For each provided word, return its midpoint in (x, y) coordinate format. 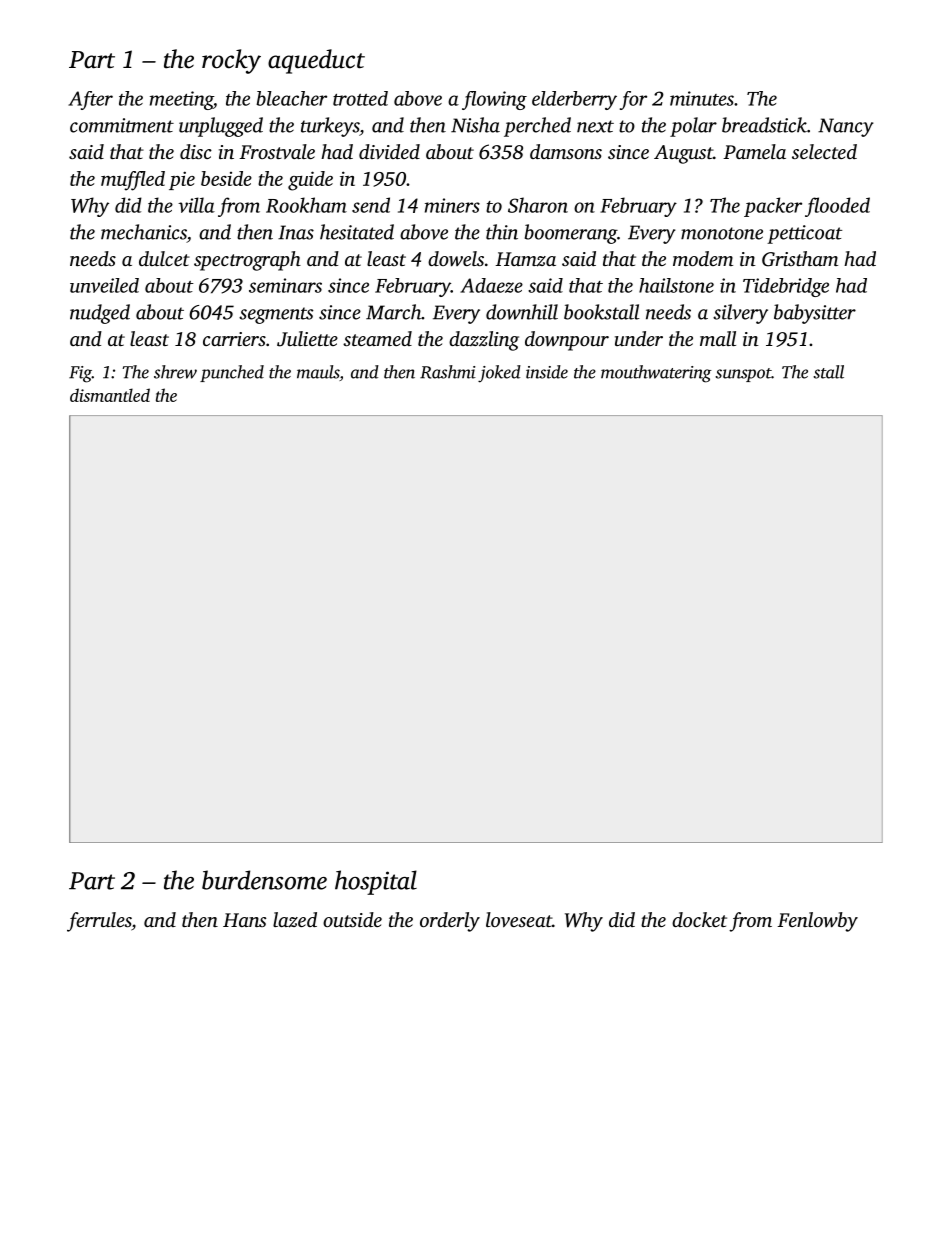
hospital (376, 882)
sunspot (743, 375)
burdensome (264, 880)
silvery (740, 314)
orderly (450, 922)
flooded (837, 207)
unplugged (221, 127)
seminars (285, 285)
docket (699, 919)
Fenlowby (817, 922)
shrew (175, 372)
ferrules (99, 922)
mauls (318, 372)
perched (537, 127)
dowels (456, 259)
